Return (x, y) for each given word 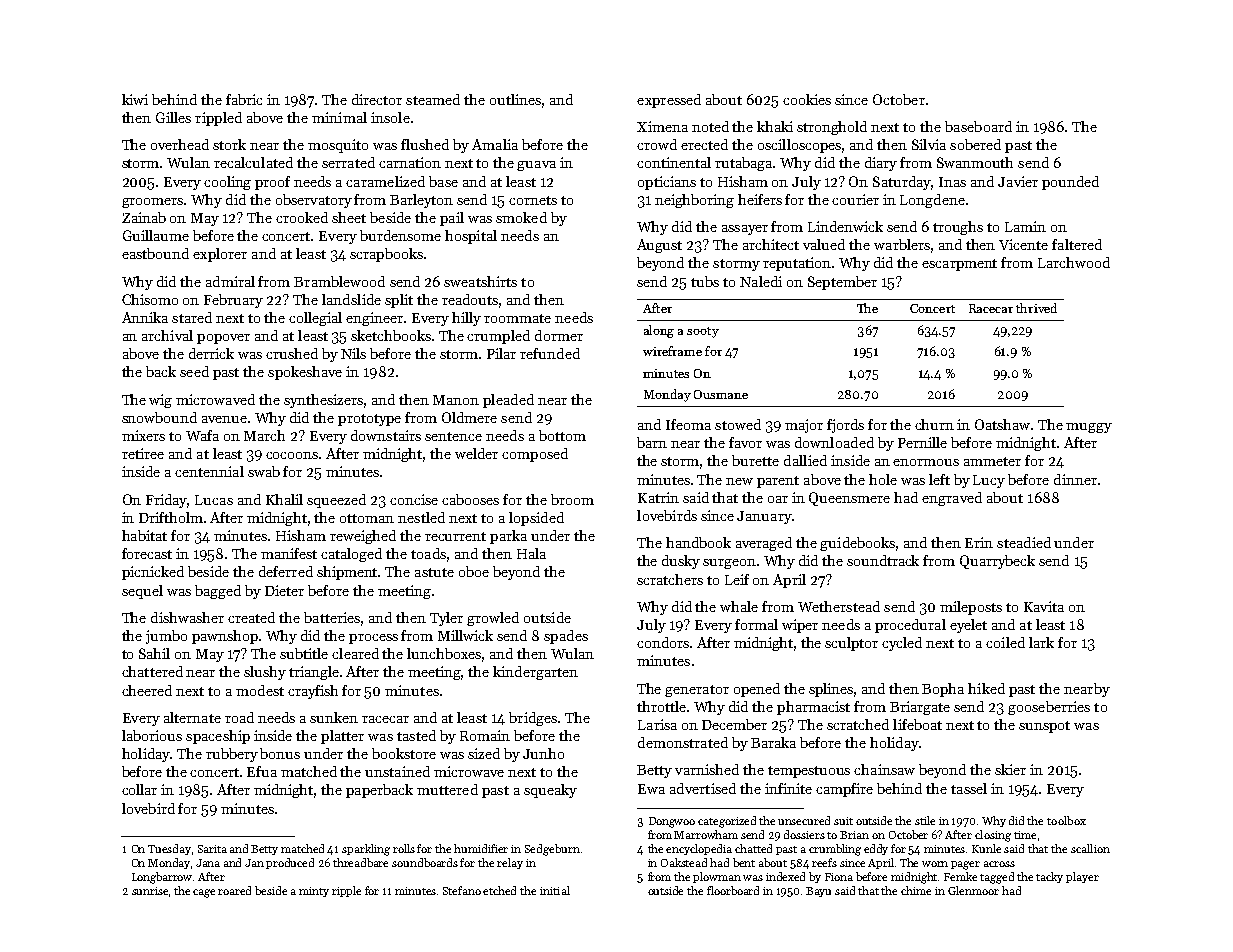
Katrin (658, 497)
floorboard (733, 890)
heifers (760, 199)
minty (314, 892)
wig (160, 401)
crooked (302, 217)
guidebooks (857, 544)
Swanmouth (975, 162)
